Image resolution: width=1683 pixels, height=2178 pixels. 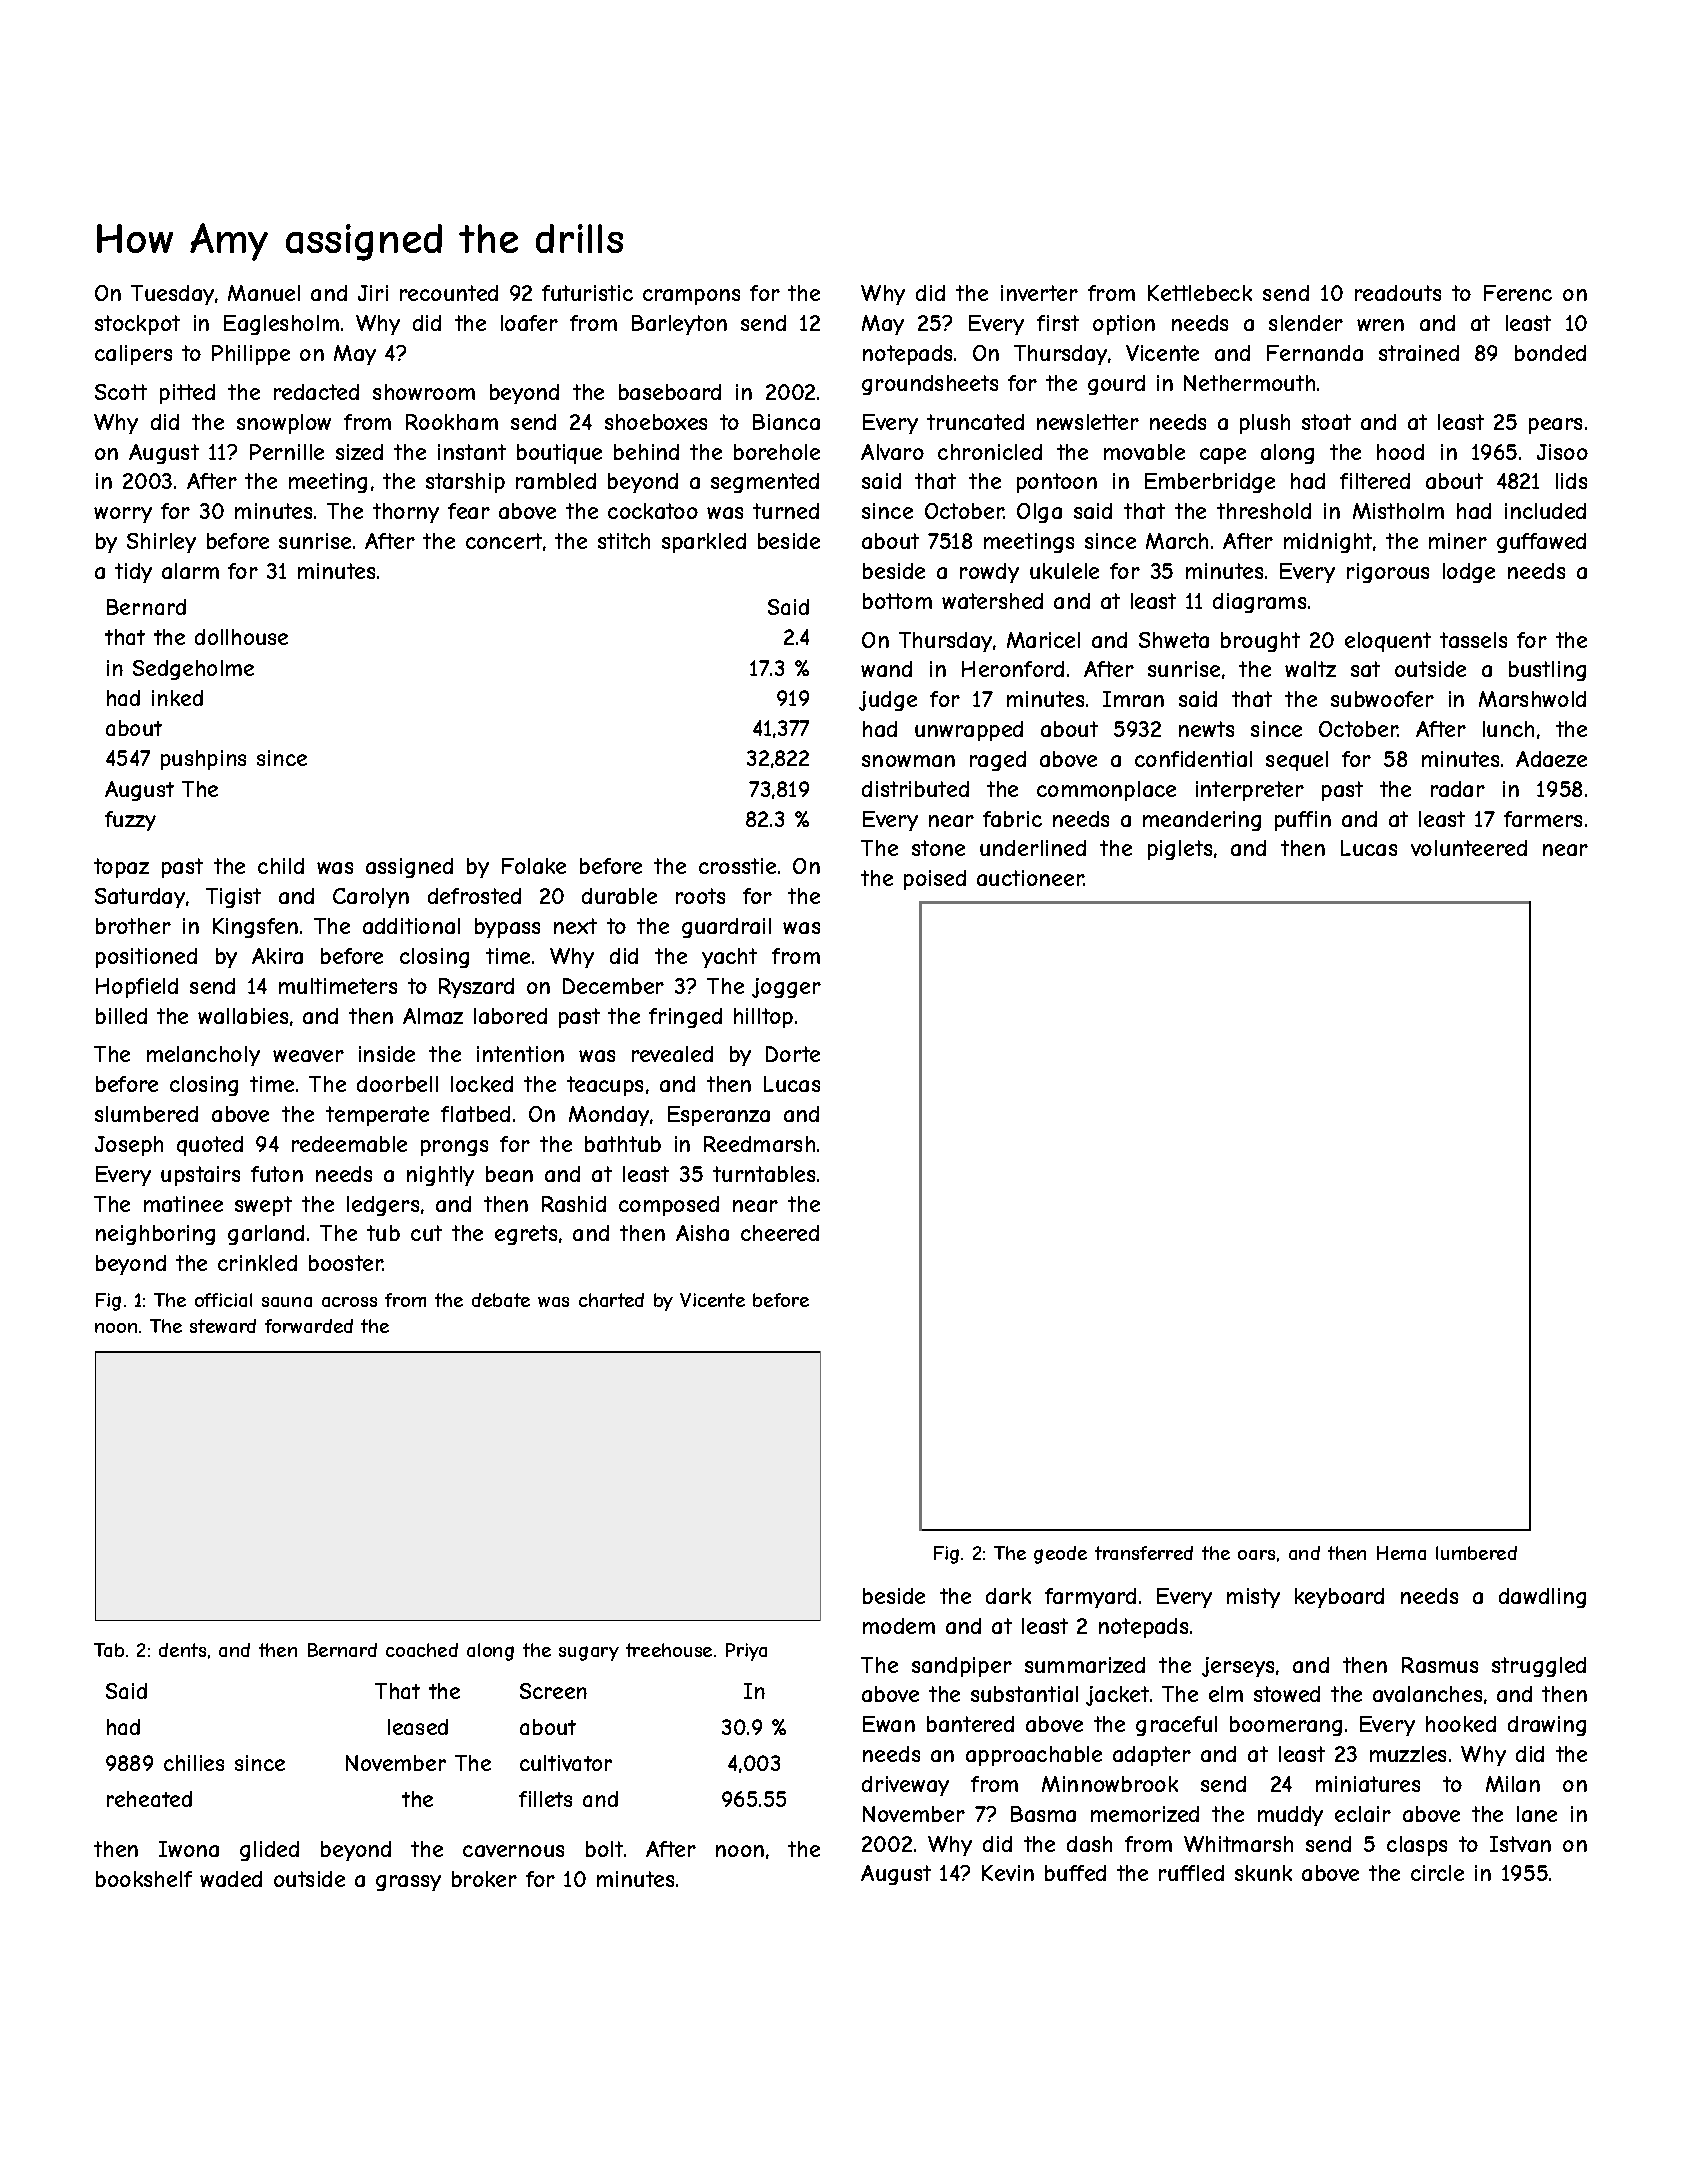 I want to click on Ferenc, so click(x=1518, y=293).
